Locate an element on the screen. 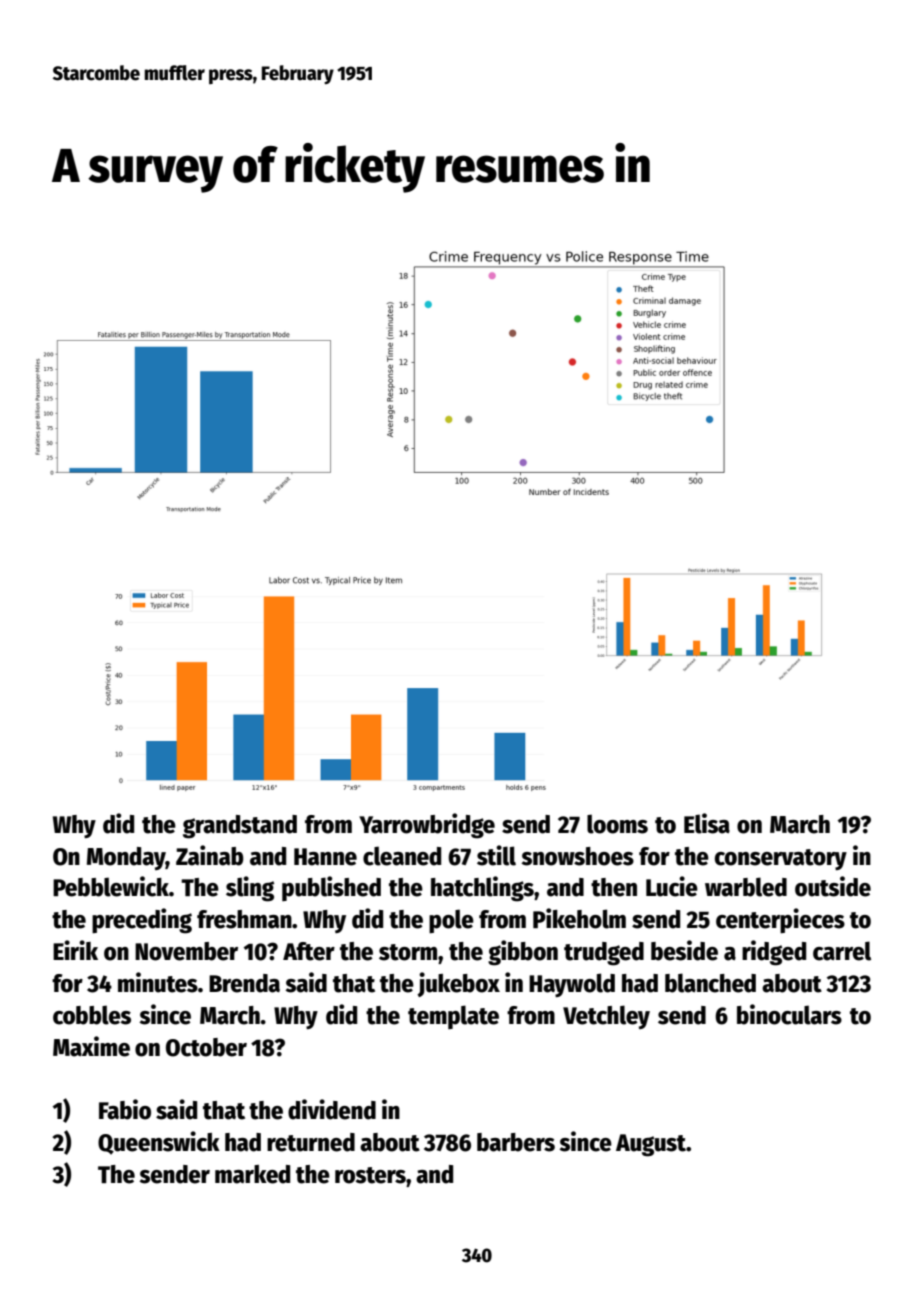  centerpieces is located at coordinates (780, 921).
